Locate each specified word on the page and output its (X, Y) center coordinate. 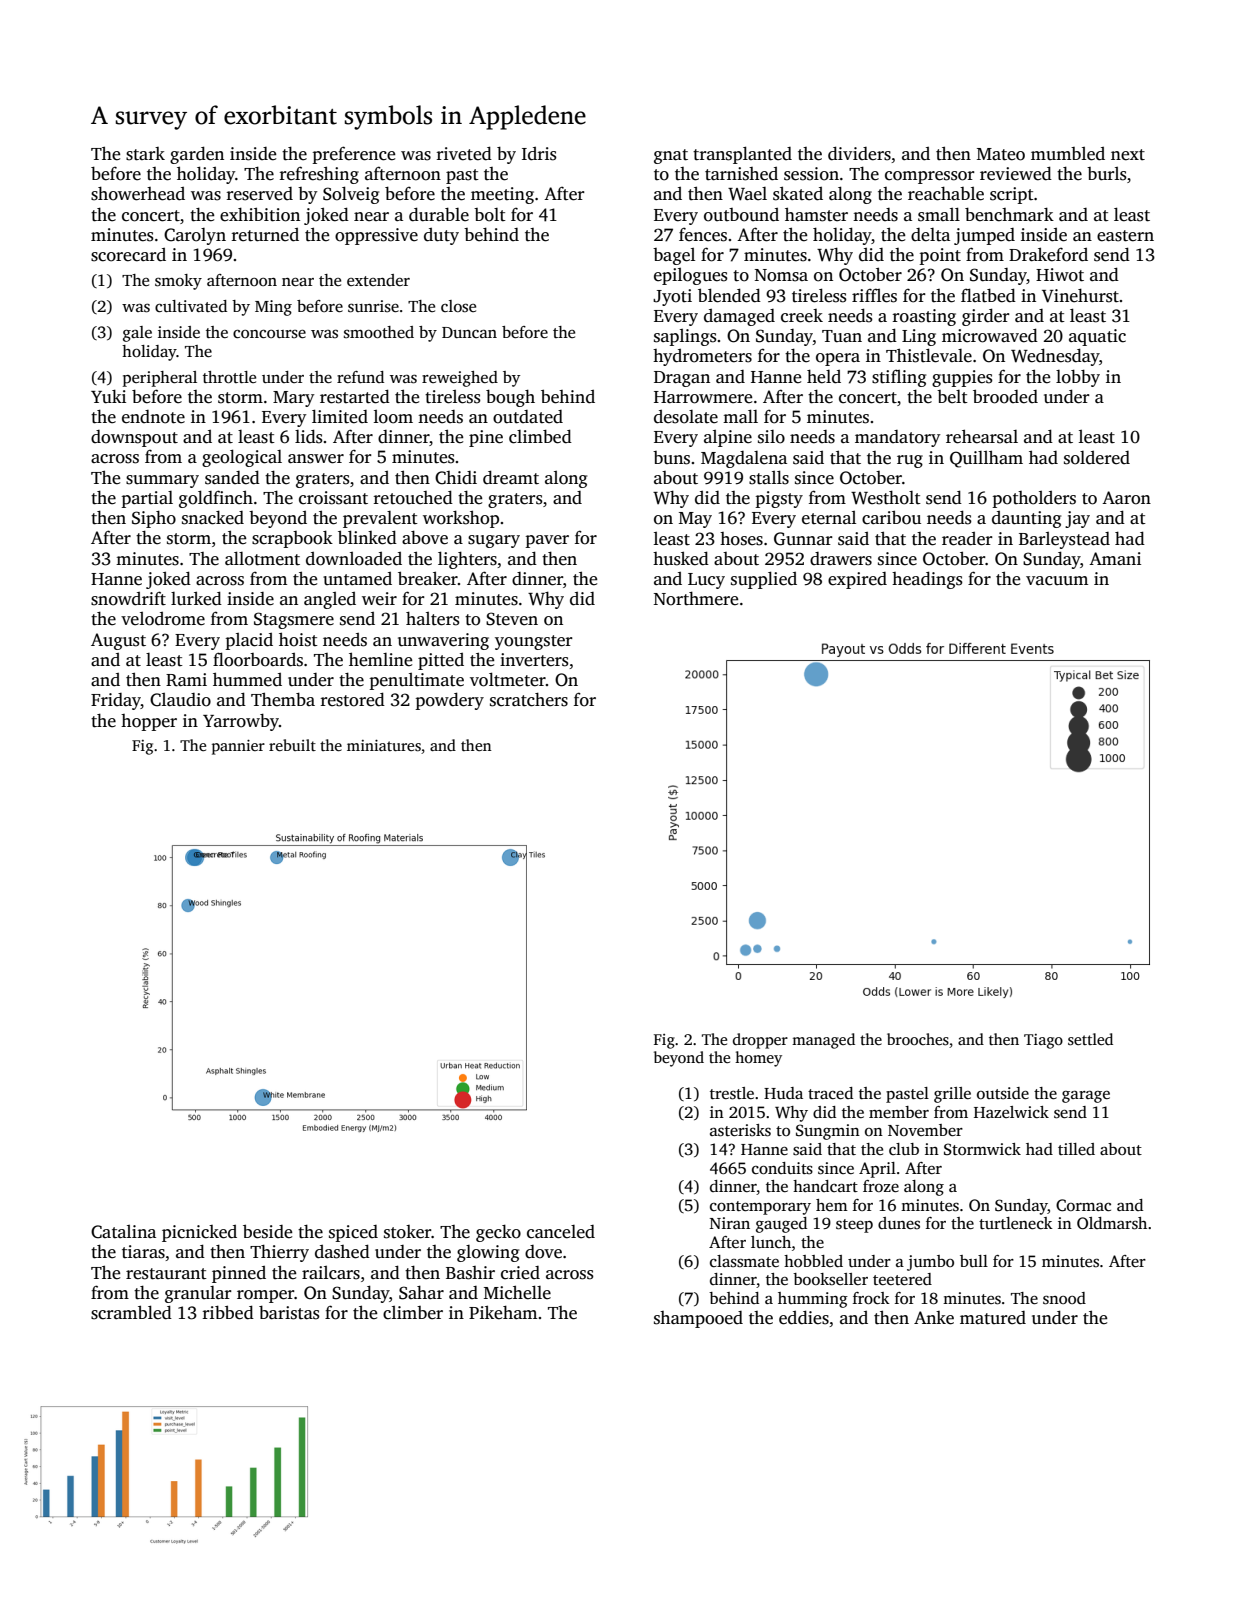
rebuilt (292, 745)
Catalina (123, 1232)
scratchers (529, 699)
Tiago (1043, 1041)
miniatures (384, 745)
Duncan (469, 332)
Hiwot (1060, 275)
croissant (333, 498)
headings (927, 580)
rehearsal (982, 436)
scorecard (128, 255)
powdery (449, 701)
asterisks (740, 1130)
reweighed (460, 379)
